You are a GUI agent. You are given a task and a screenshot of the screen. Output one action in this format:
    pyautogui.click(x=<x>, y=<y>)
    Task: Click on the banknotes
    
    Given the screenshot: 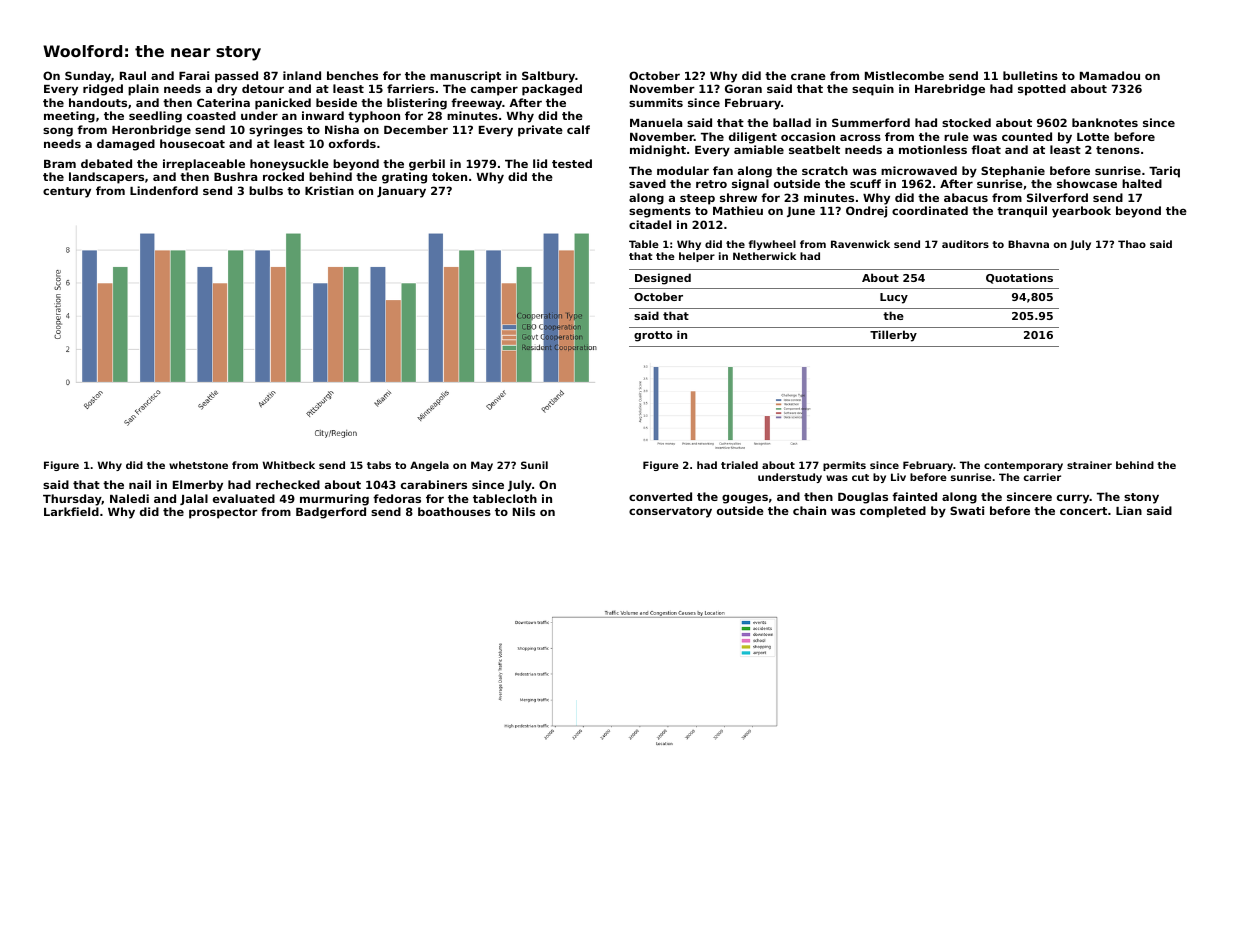 What is the action you would take?
    pyautogui.click(x=1105, y=122)
